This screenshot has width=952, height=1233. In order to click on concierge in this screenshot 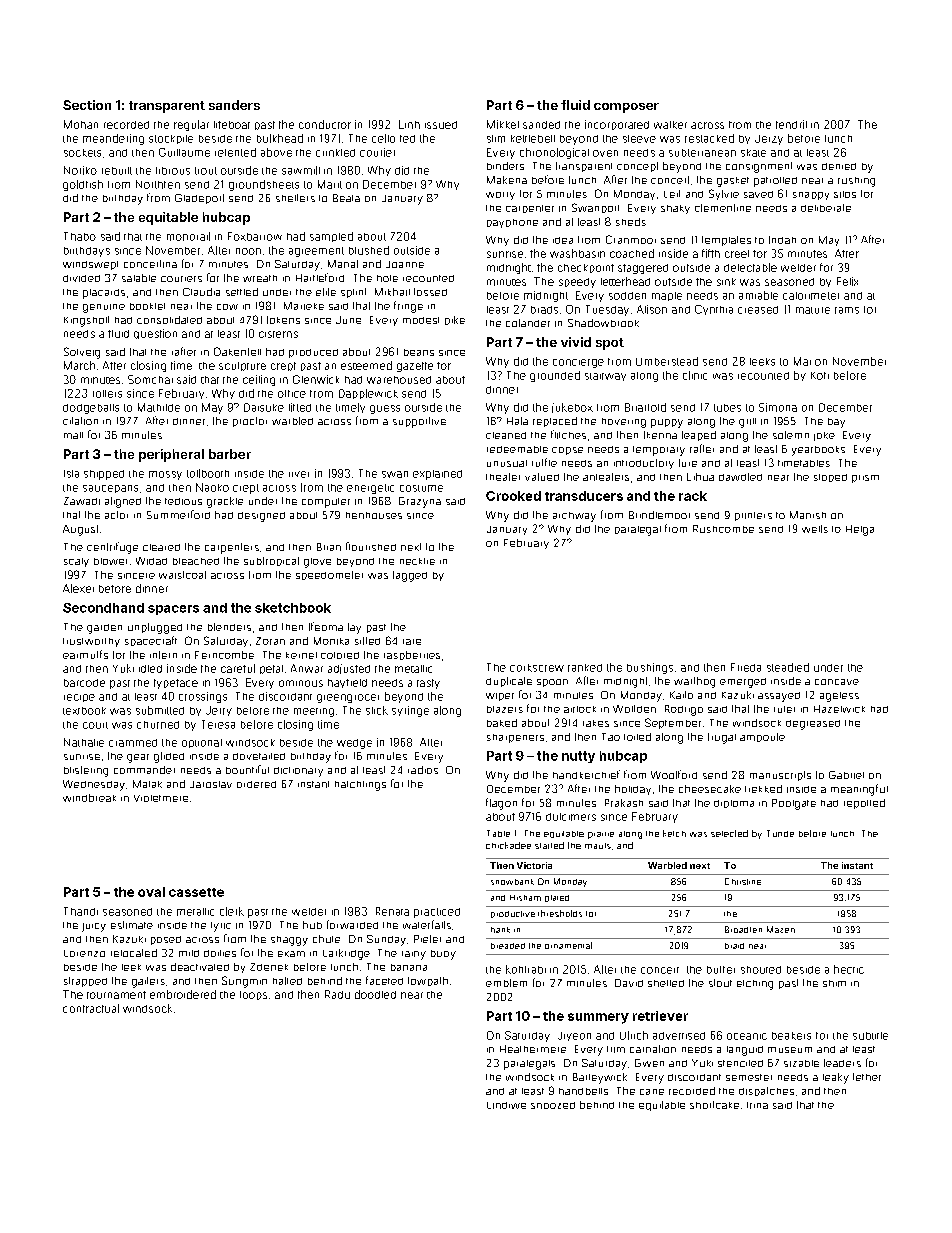, I will do `click(578, 363)`.
